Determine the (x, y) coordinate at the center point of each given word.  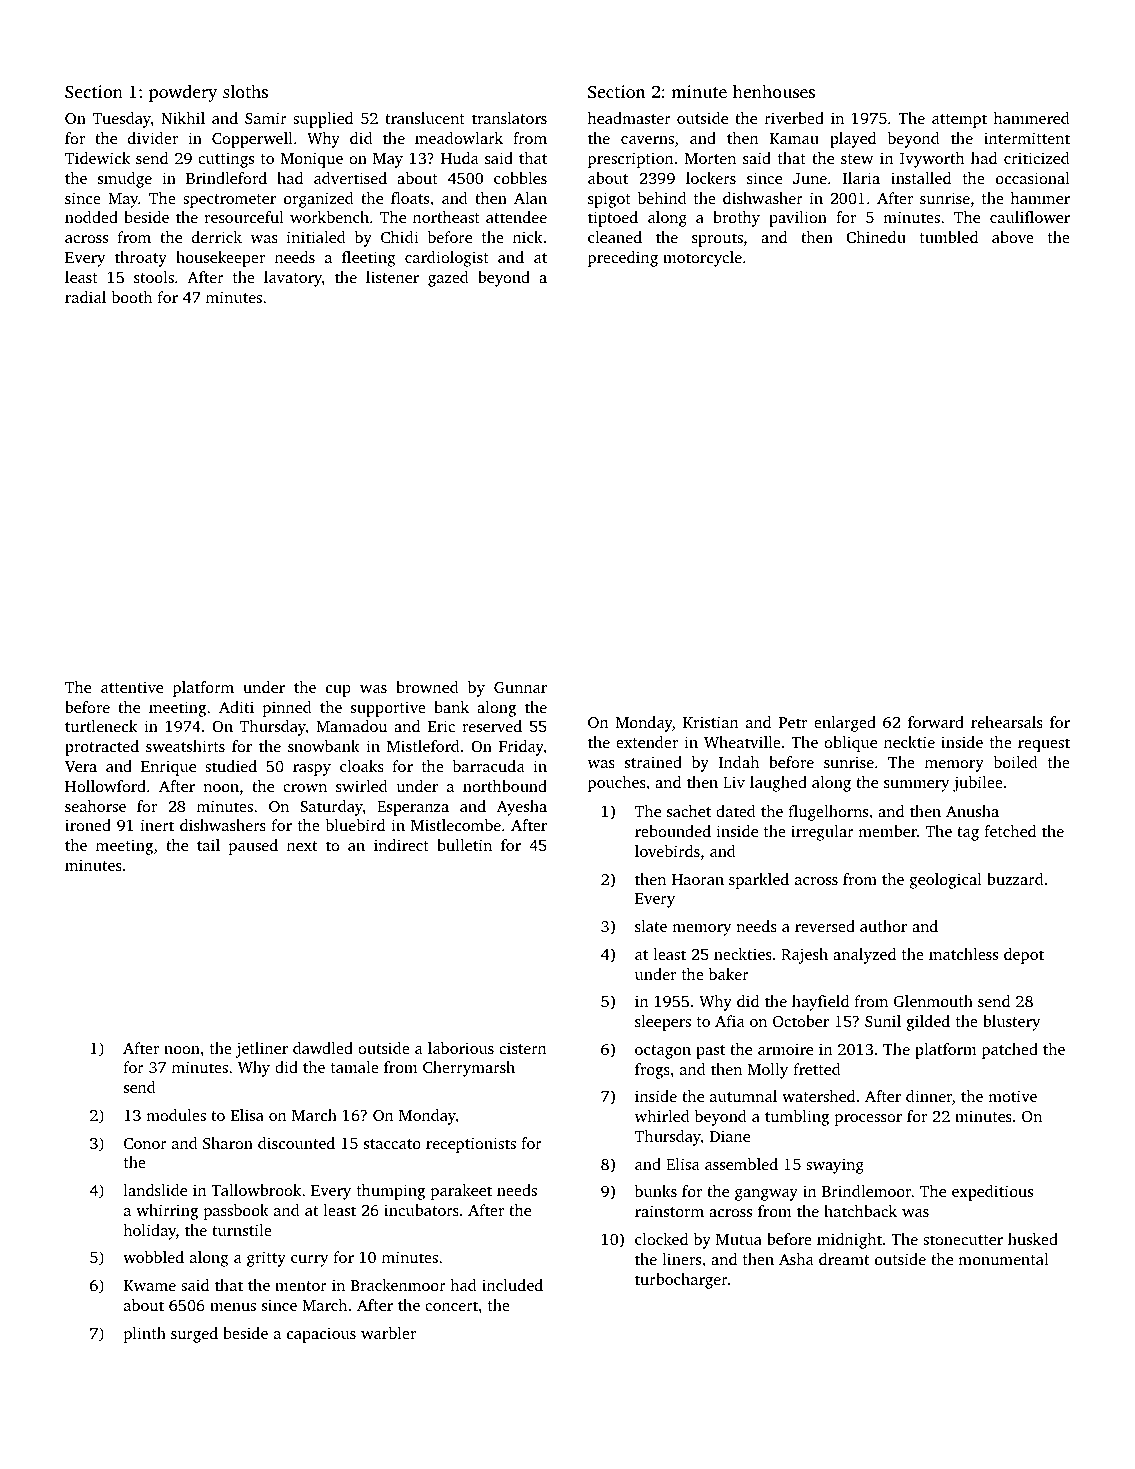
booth (132, 297)
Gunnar (520, 687)
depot (1024, 956)
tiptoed (613, 219)
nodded (91, 217)
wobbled (153, 1257)
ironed (88, 825)
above (1013, 237)
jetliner (261, 1050)
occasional (1033, 178)
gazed (448, 279)
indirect (401, 845)
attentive (132, 687)
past (710, 1052)
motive (1012, 1096)
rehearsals (1007, 722)
